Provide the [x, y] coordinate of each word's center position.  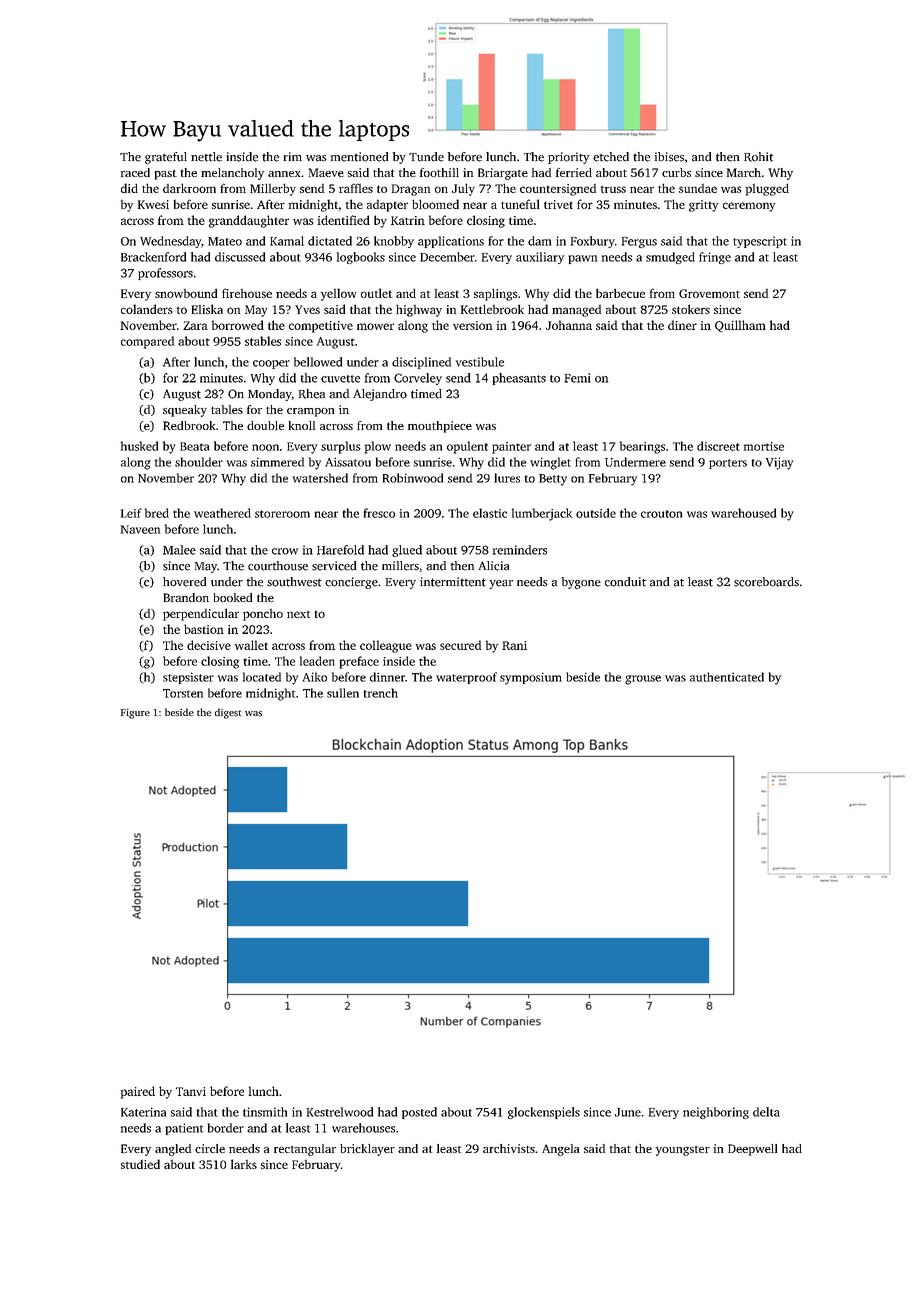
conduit [625, 582]
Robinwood [412, 478]
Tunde [426, 157]
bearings [642, 447]
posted [419, 1113]
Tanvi [191, 1091]
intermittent [453, 582]
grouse [643, 680]
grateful [166, 158]
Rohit [758, 157]
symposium [531, 678]
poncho [263, 615]
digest [228, 713]
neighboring [716, 1113]
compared [147, 342]
